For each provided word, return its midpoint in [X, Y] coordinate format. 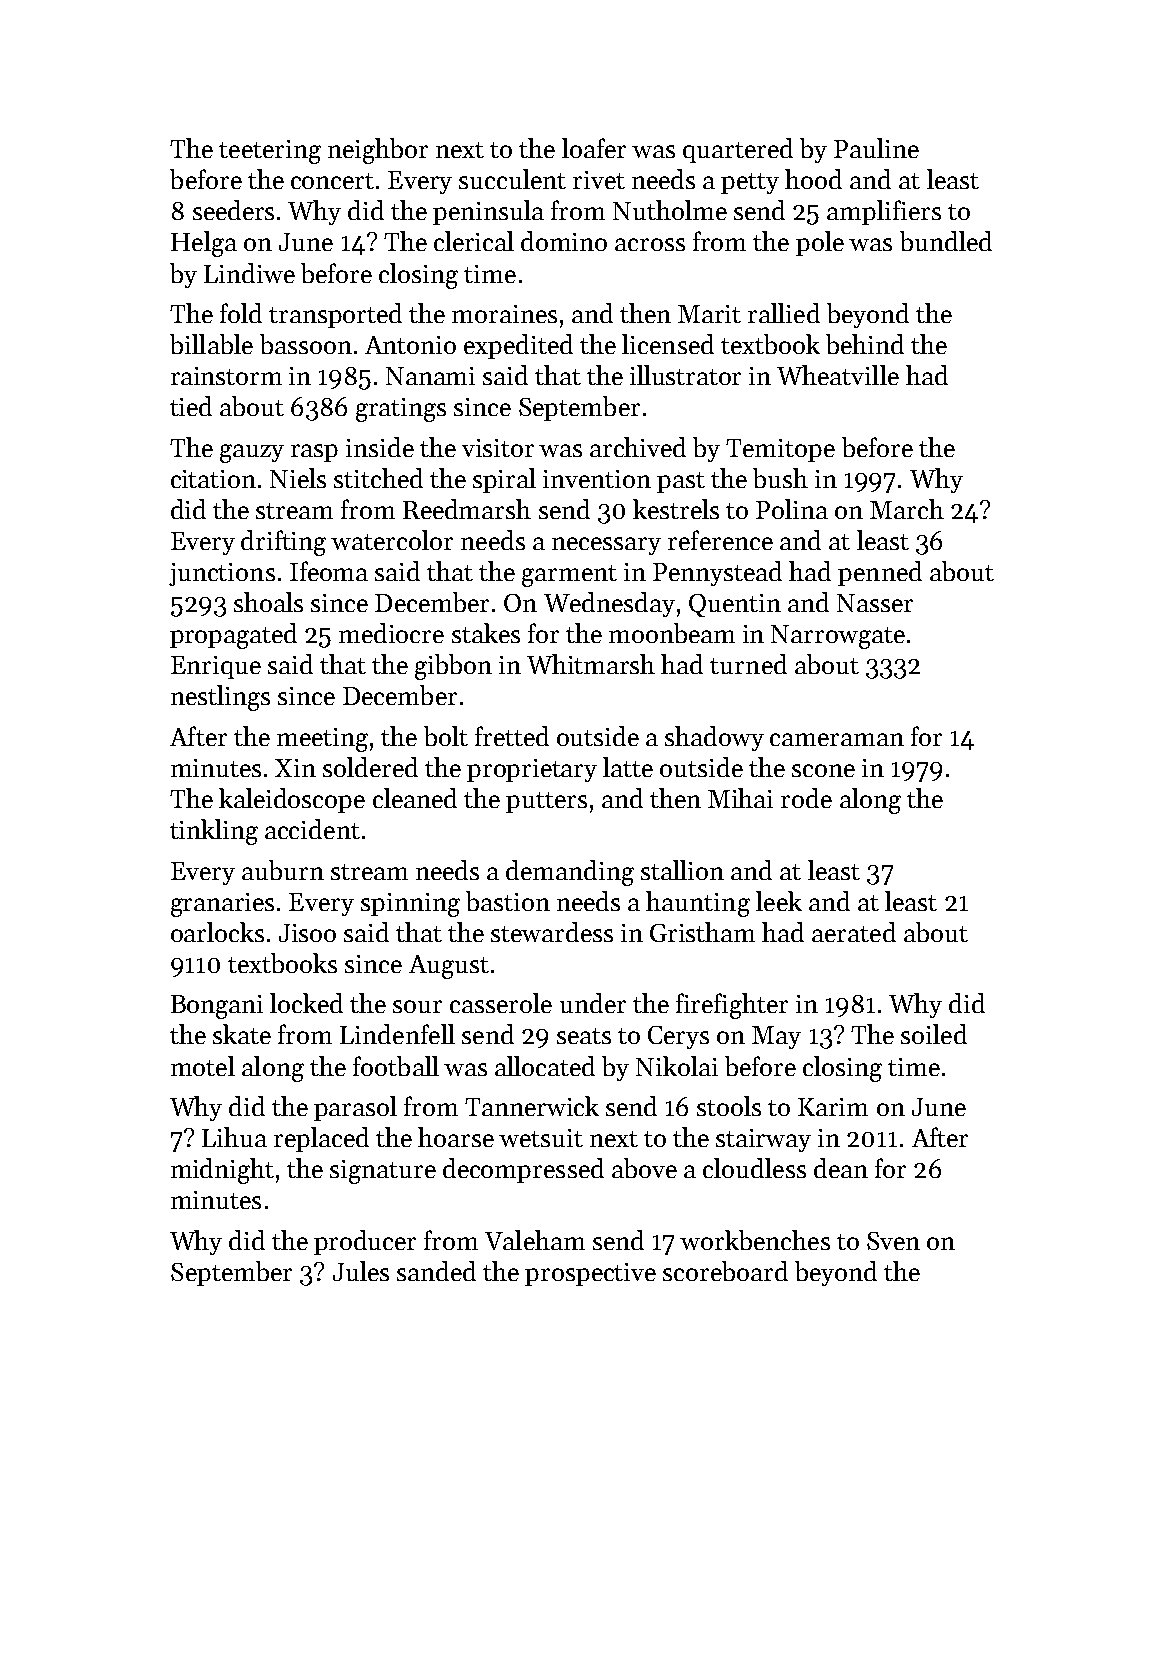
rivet [599, 180]
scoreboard [725, 1271]
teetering [270, 152]
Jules [361, 1271]
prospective [590, 1274]
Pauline [876, 148]
